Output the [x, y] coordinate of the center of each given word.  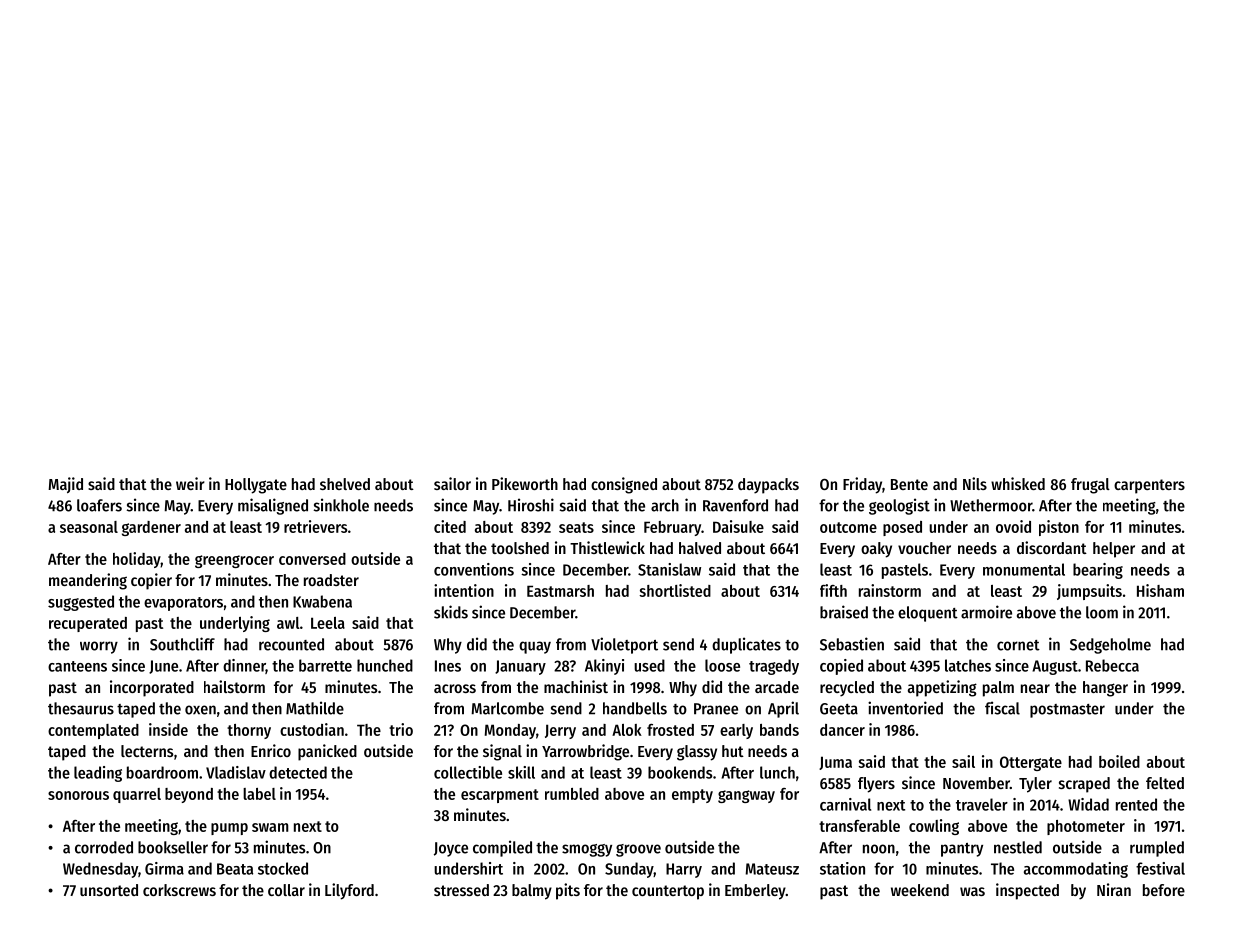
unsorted [109, 890]
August [1055, 667]
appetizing [942, 688]
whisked [1018, 483]
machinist [576, 686]
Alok [627, 730]
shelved [345, 484]
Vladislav [236, 772]
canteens [77, 666]
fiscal [1002, 708]
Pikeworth [525, 483]
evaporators [183, 604]
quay [535, 647]
